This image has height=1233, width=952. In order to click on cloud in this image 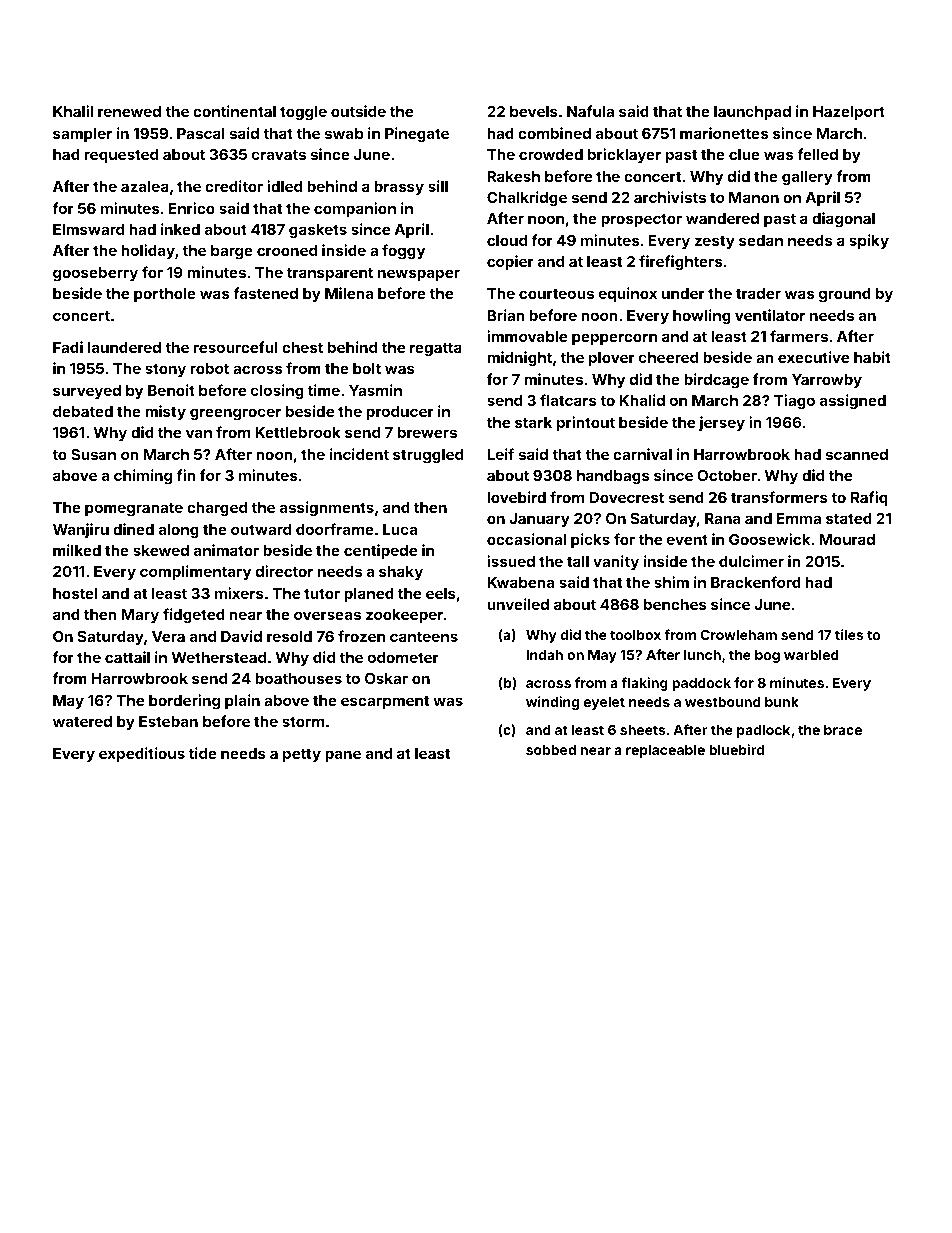, I will do `click(507, 240)`.
